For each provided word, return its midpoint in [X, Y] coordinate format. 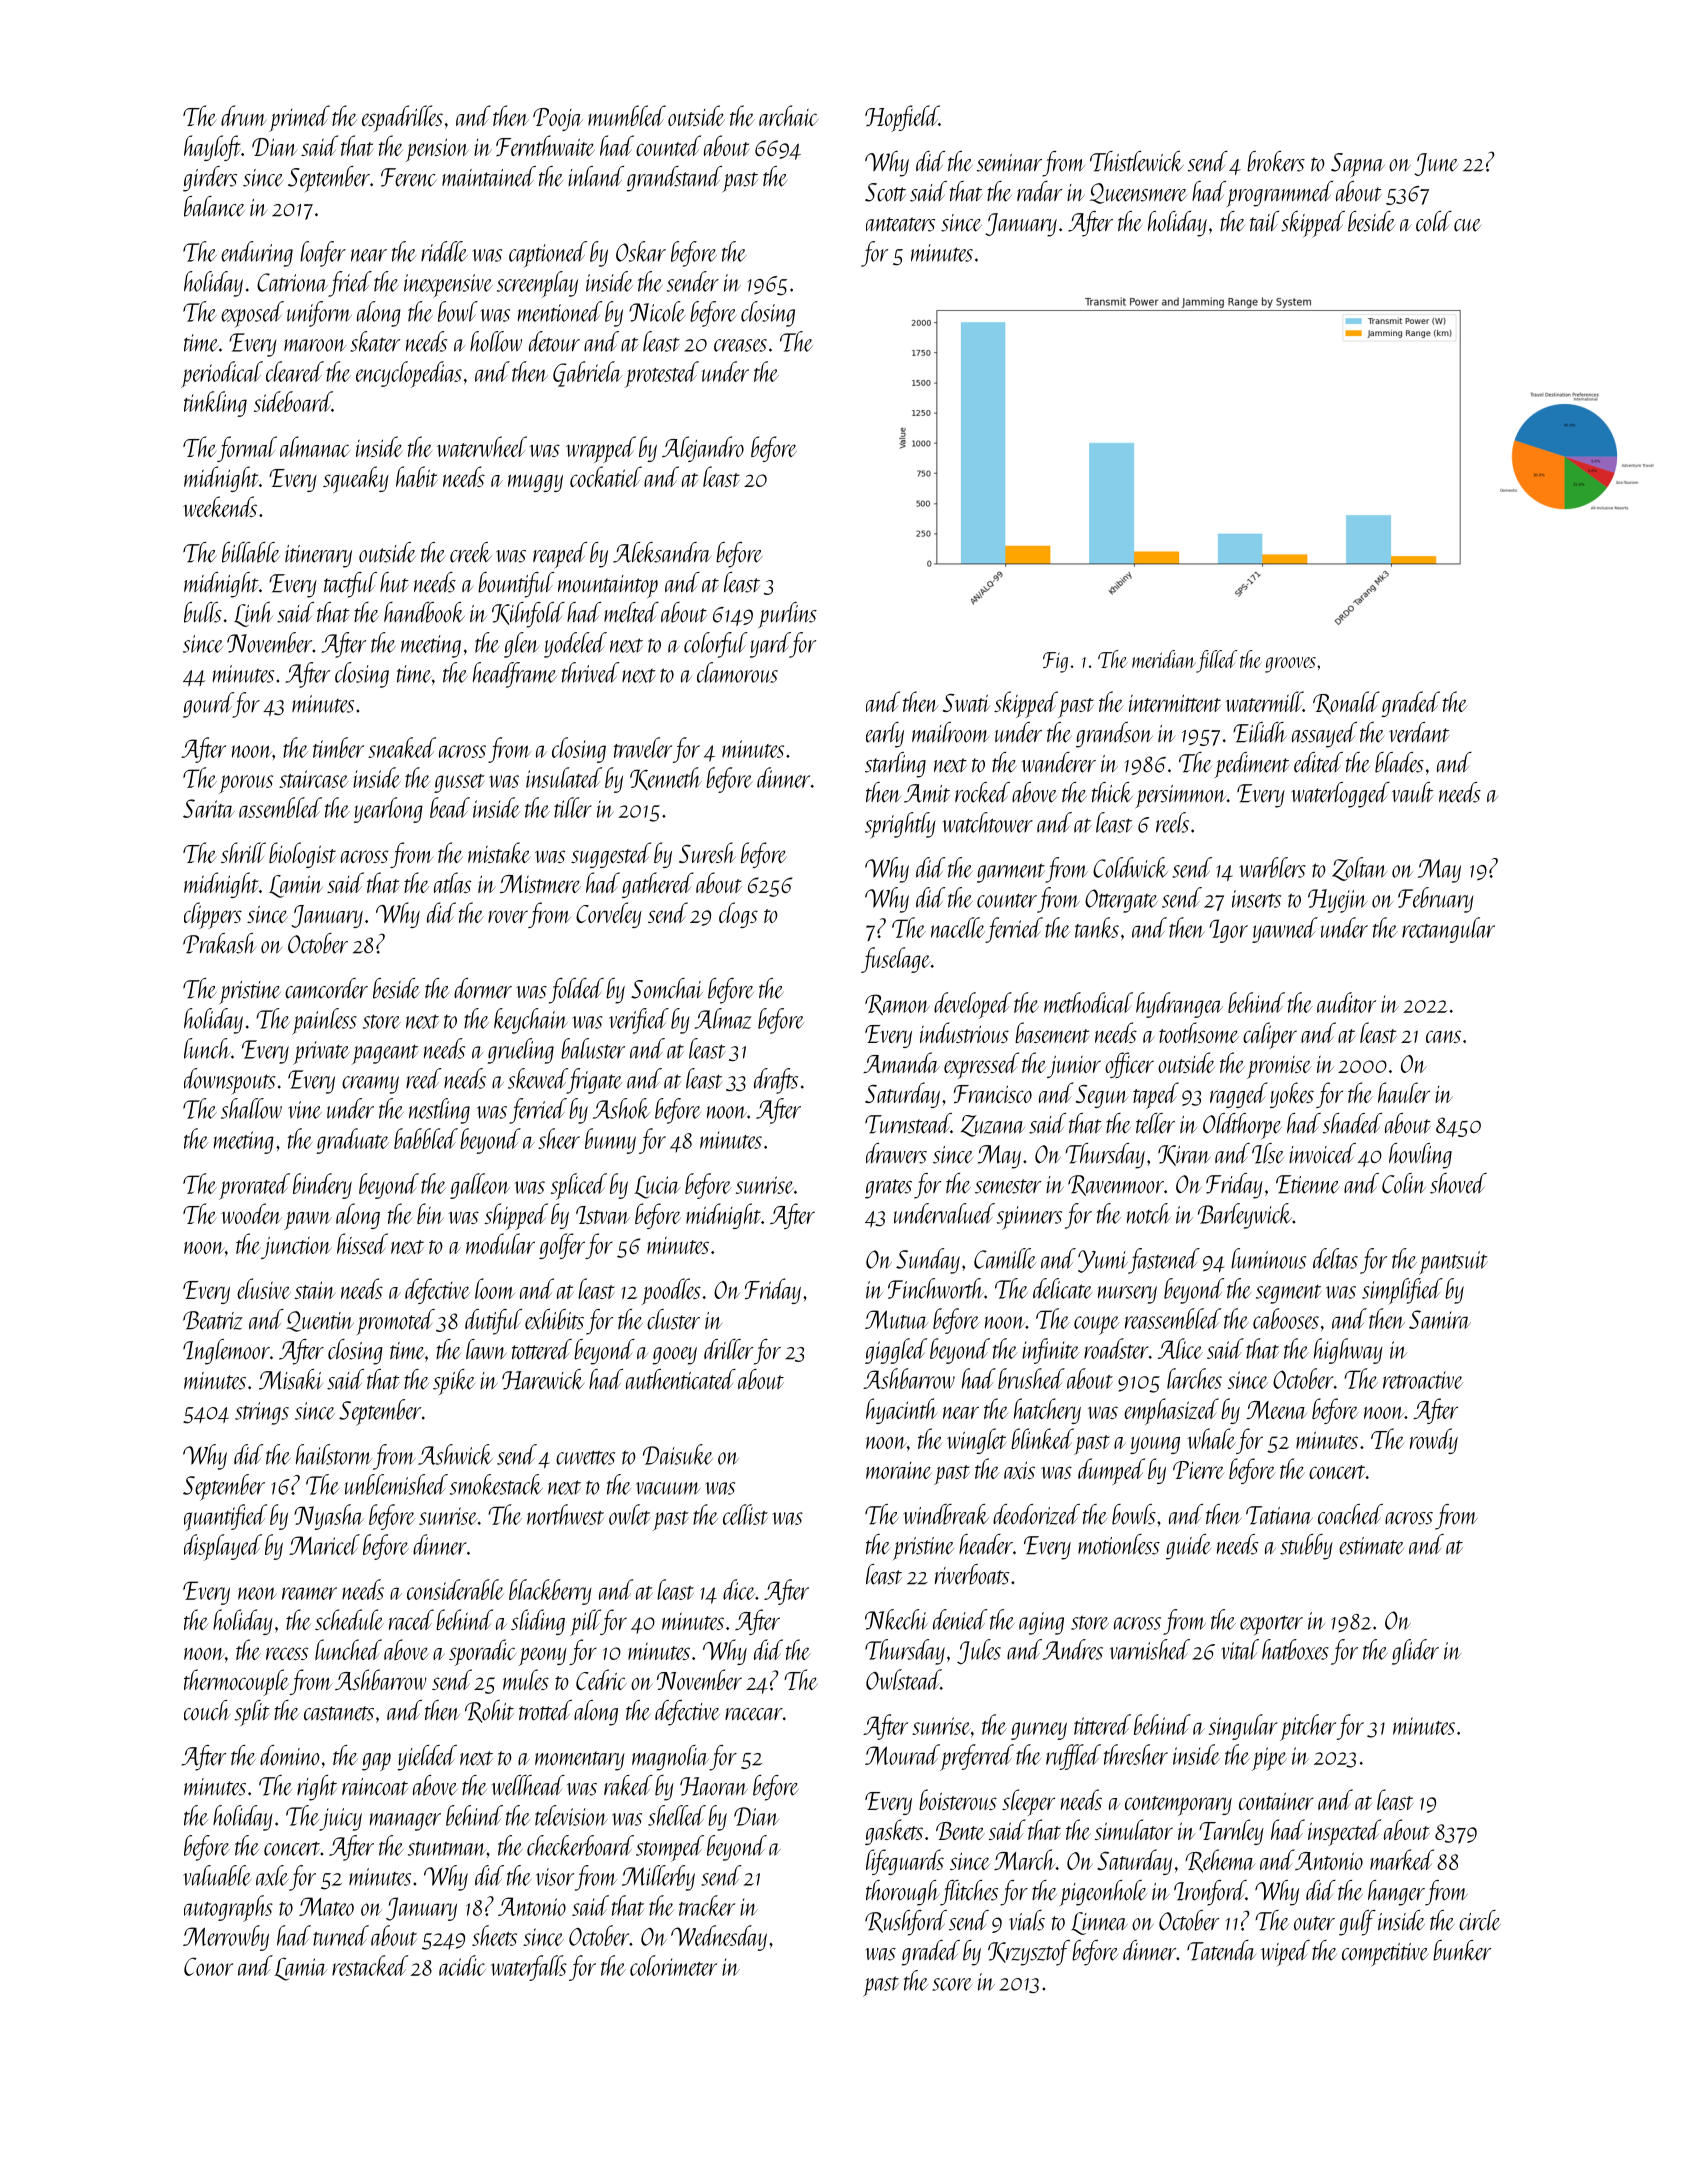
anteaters [900, 224]
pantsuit [1453, 1263]
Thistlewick [1137, 161]
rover [508, 916]
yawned [1285, 930]
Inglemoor [226, 1352]
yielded [427, 1758]
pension [437, 150]
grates [888, 1189]
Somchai [667, 988]
